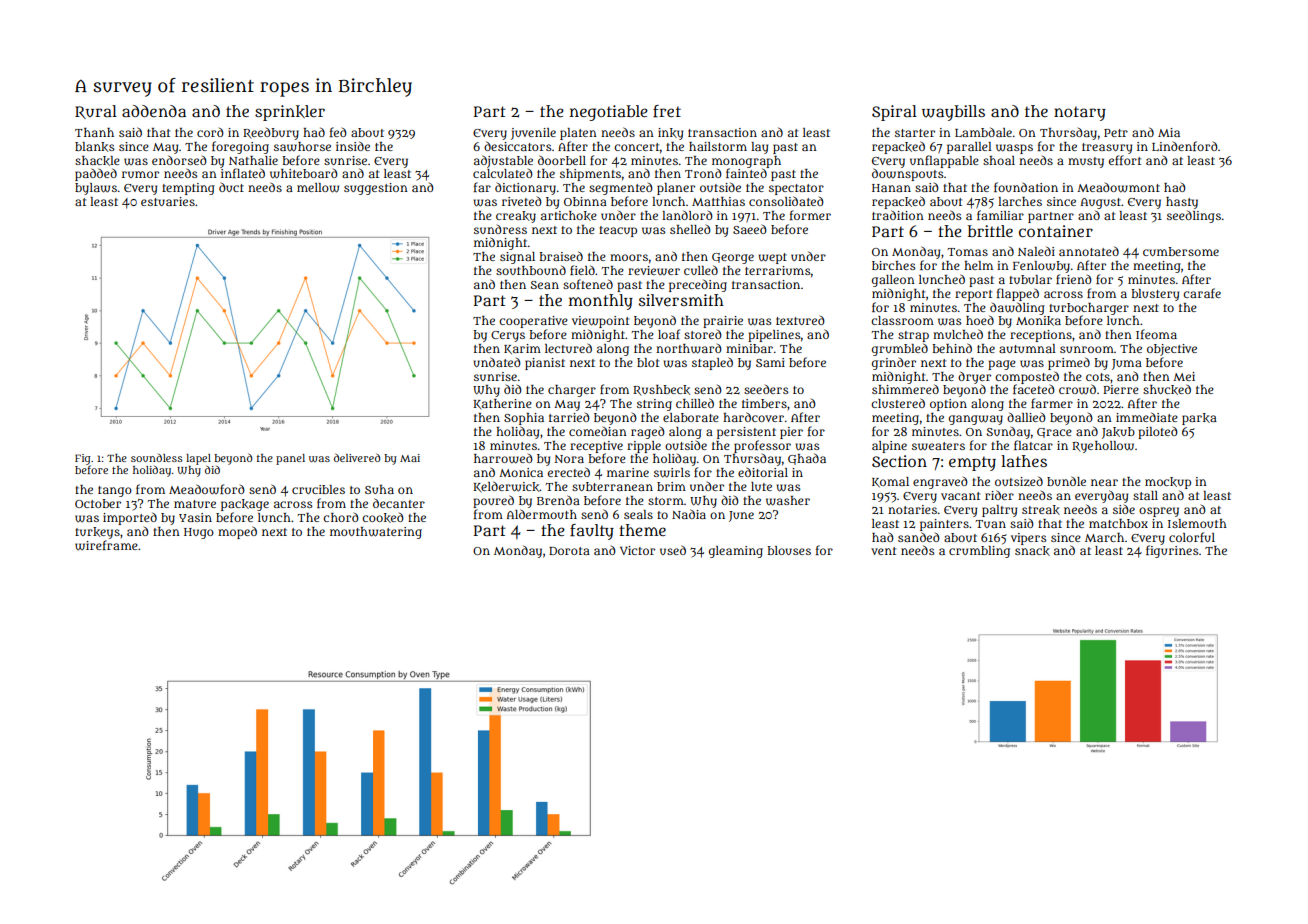 The width and height of the screenshot is (1308, 924). I want to click on southbound, so click(531, 270).
